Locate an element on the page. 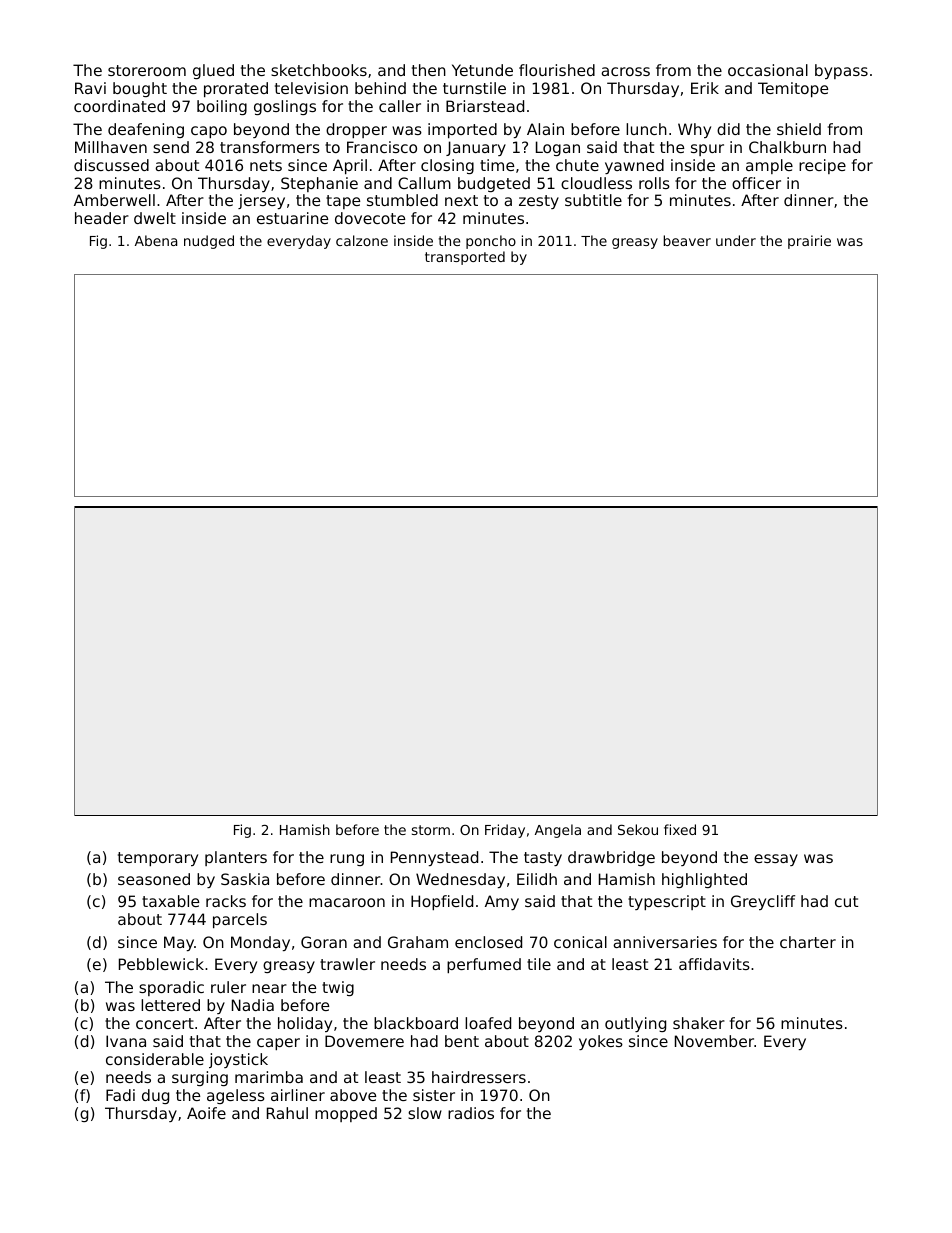 The image size is (952, 1233). jersey is located at coordinates (261, 201).
